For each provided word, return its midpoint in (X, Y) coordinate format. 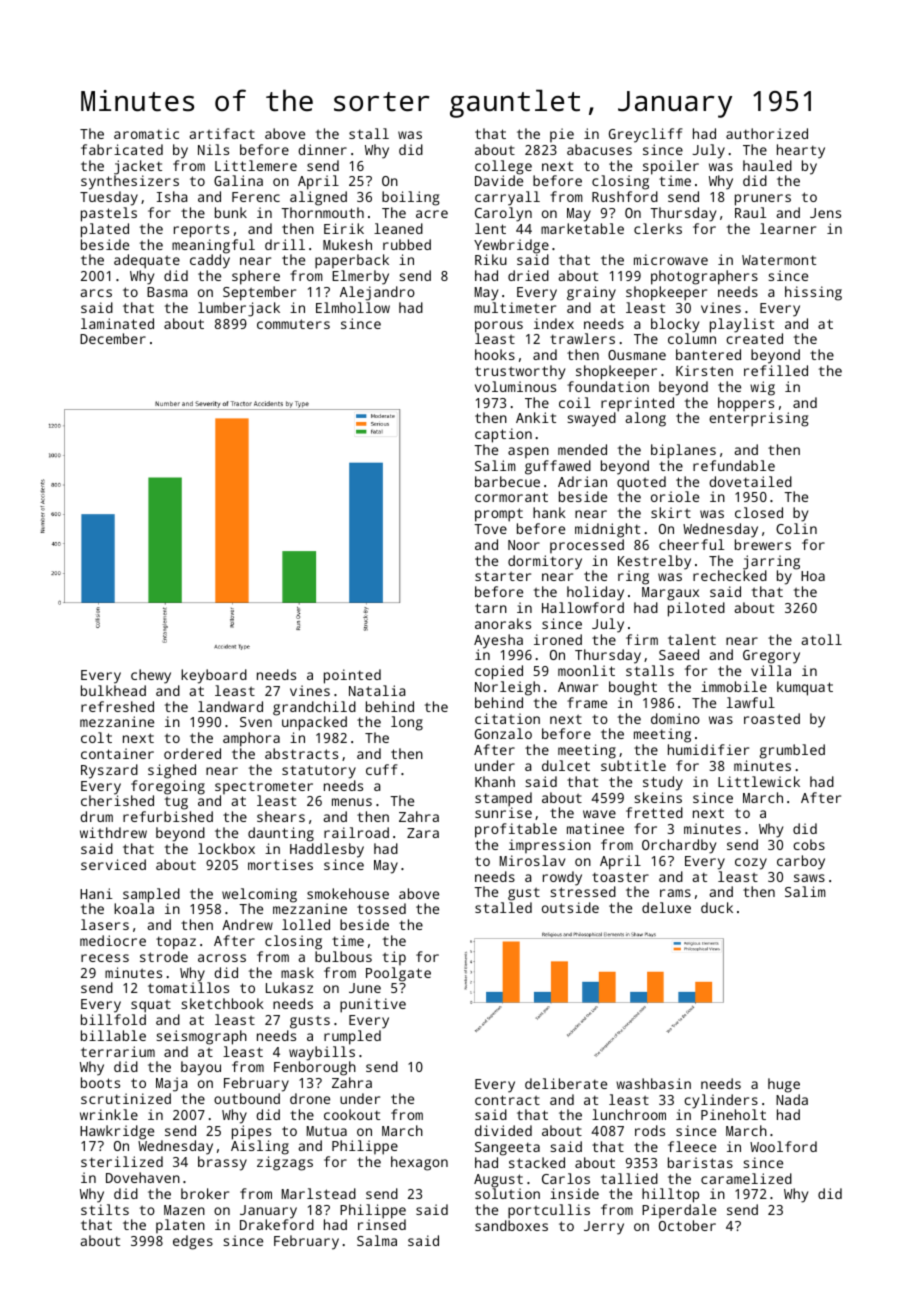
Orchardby (679, 846)
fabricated (122, 149)
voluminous (515, 386)
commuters (293, 324)
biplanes (683, 451)
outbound (247, 1098)
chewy (151, 676)
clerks (658, 228)
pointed (352, 676)
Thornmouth (322, 212)
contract (507, 1100)
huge (784, 1085)
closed (759, 512)
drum (96, 816)
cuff (382, 769)
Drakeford (277, 1224)
